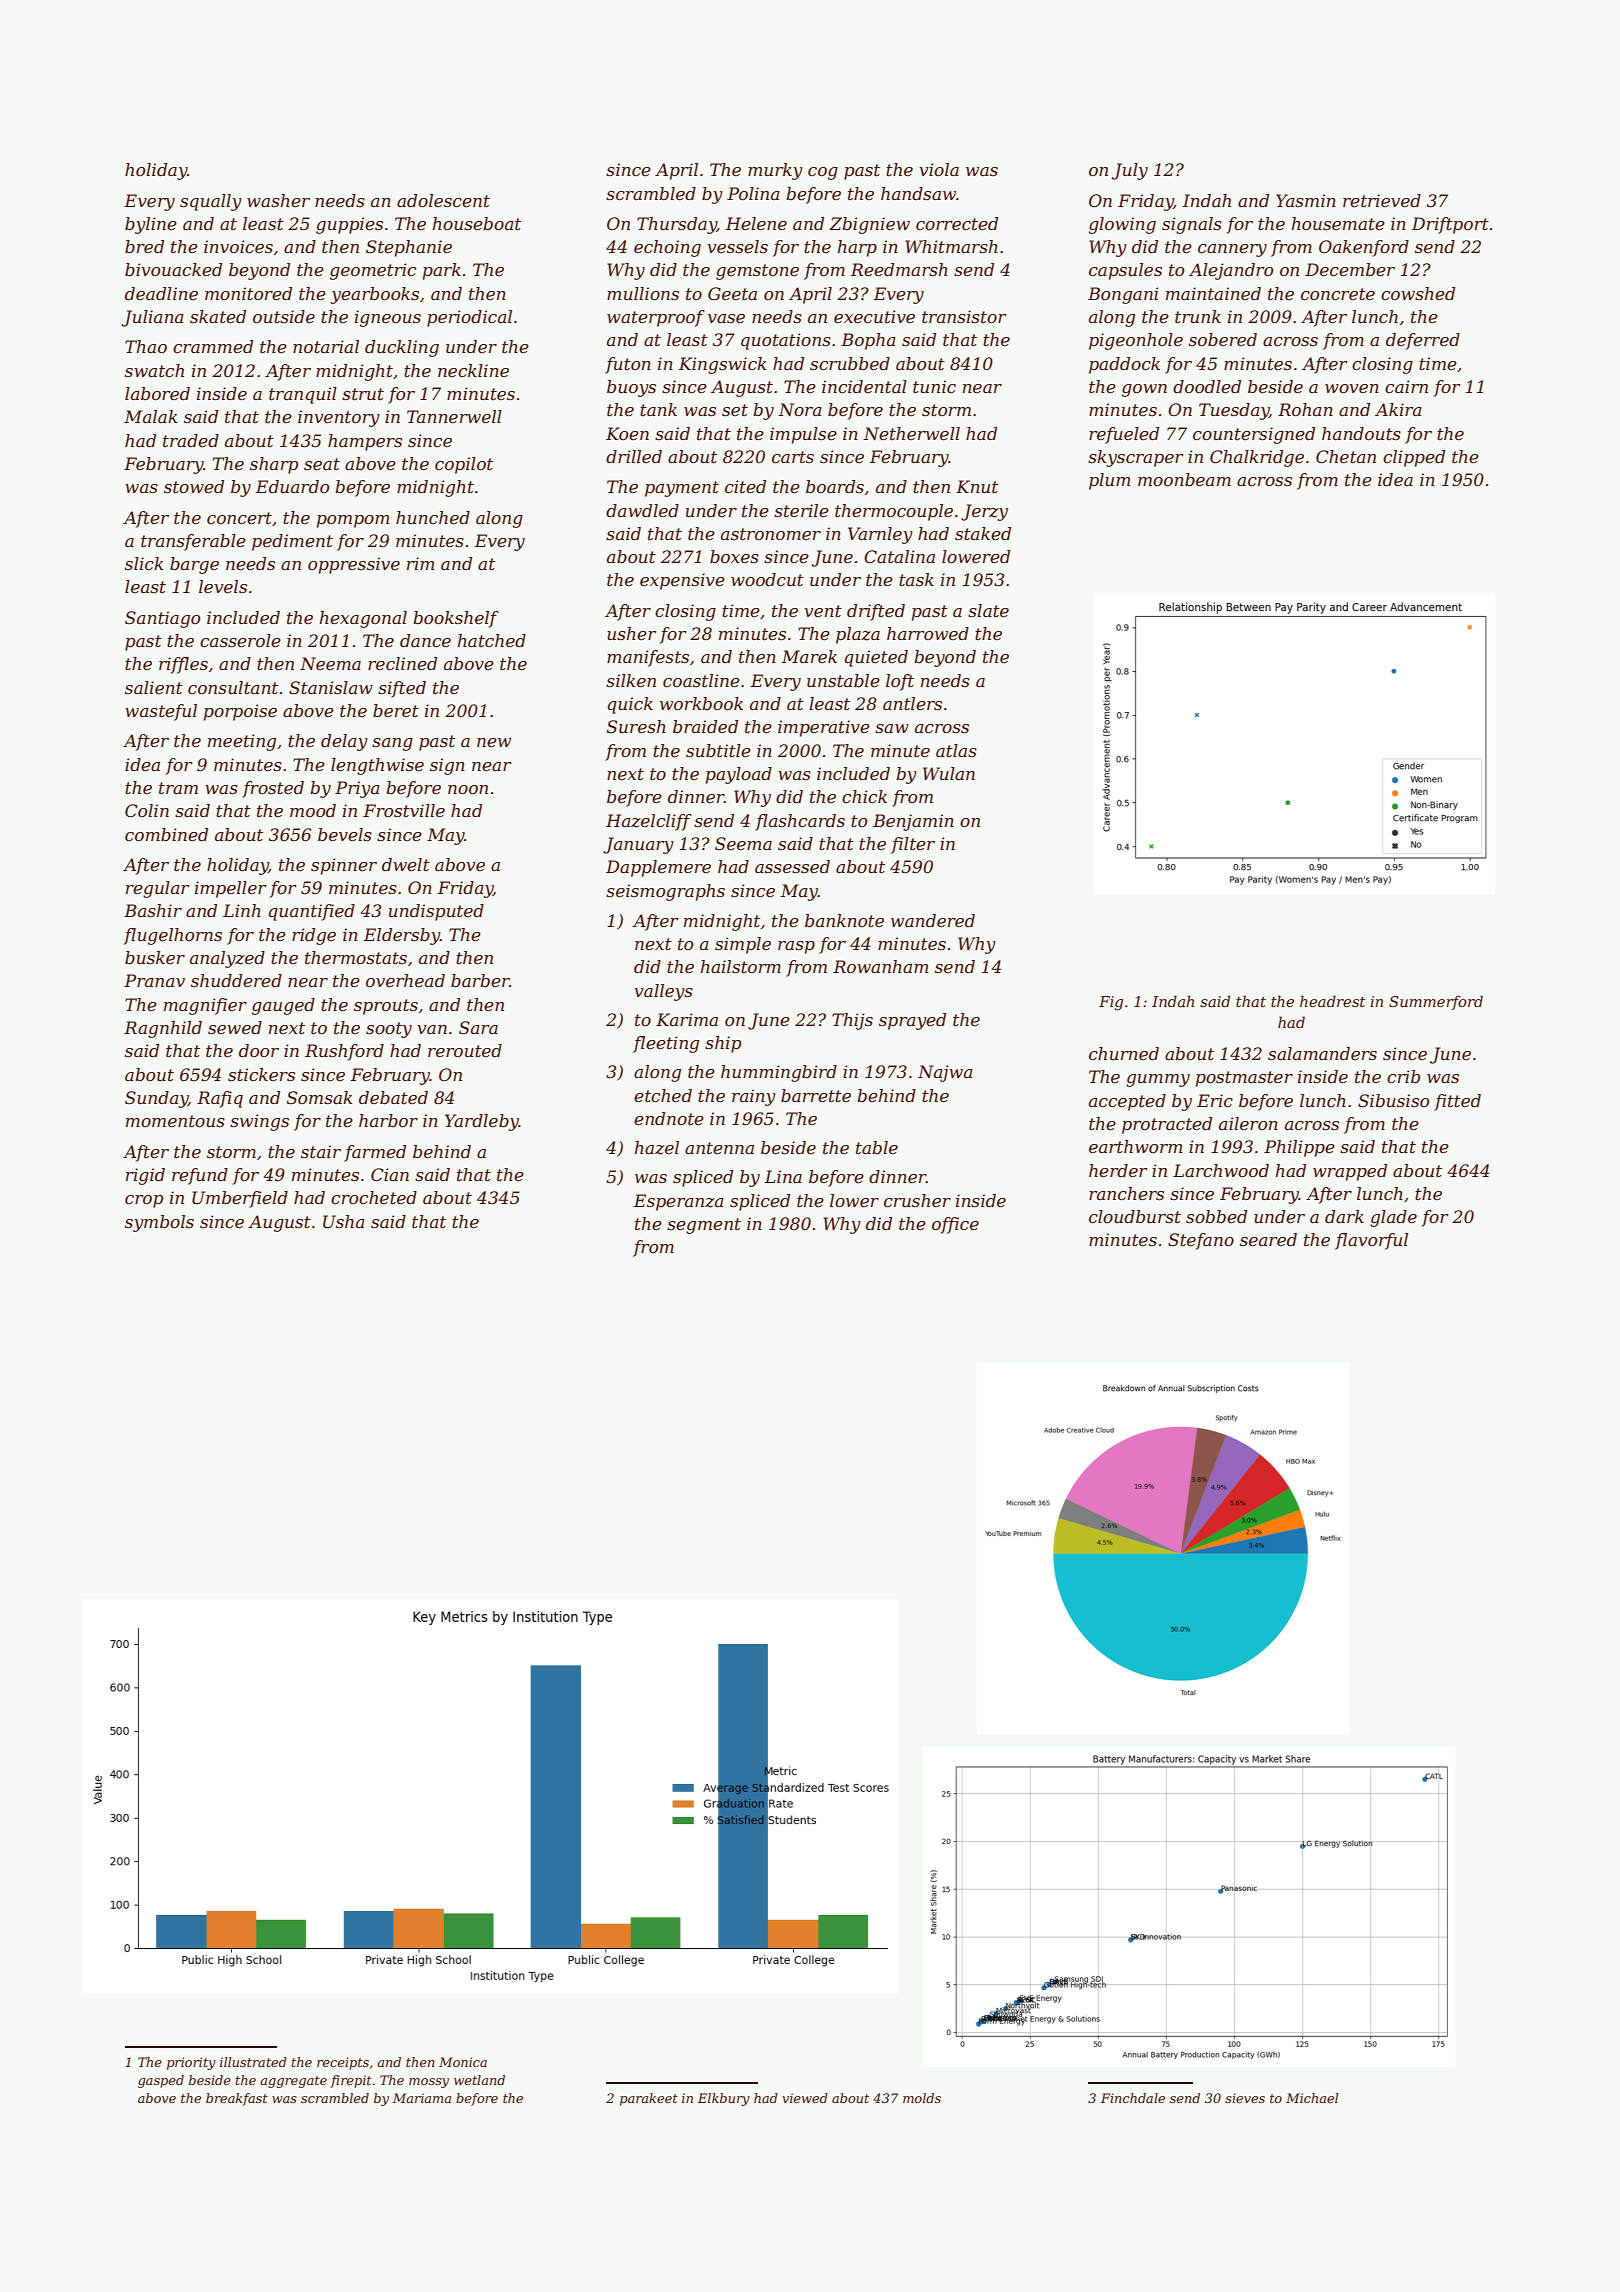  I want to click on etched, so click(663, 1095).
